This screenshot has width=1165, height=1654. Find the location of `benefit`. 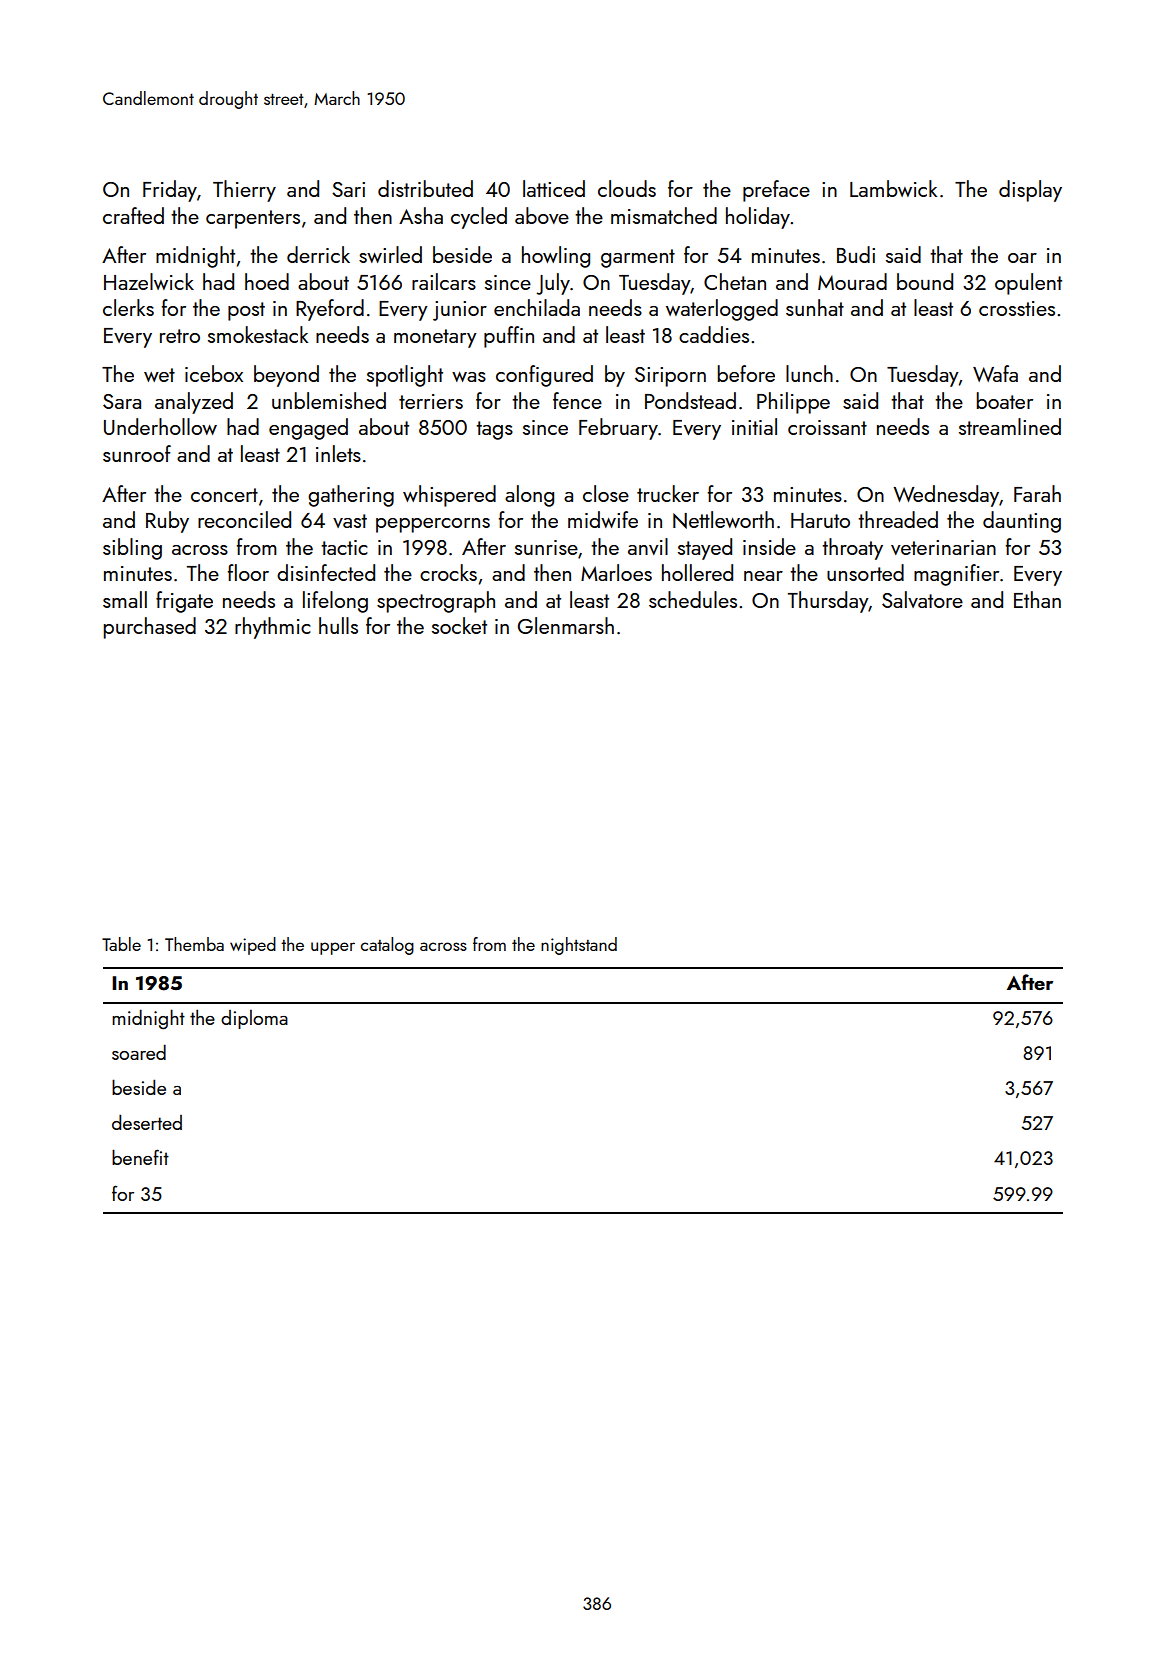

benefit is located at coordinates (140, 1157).
